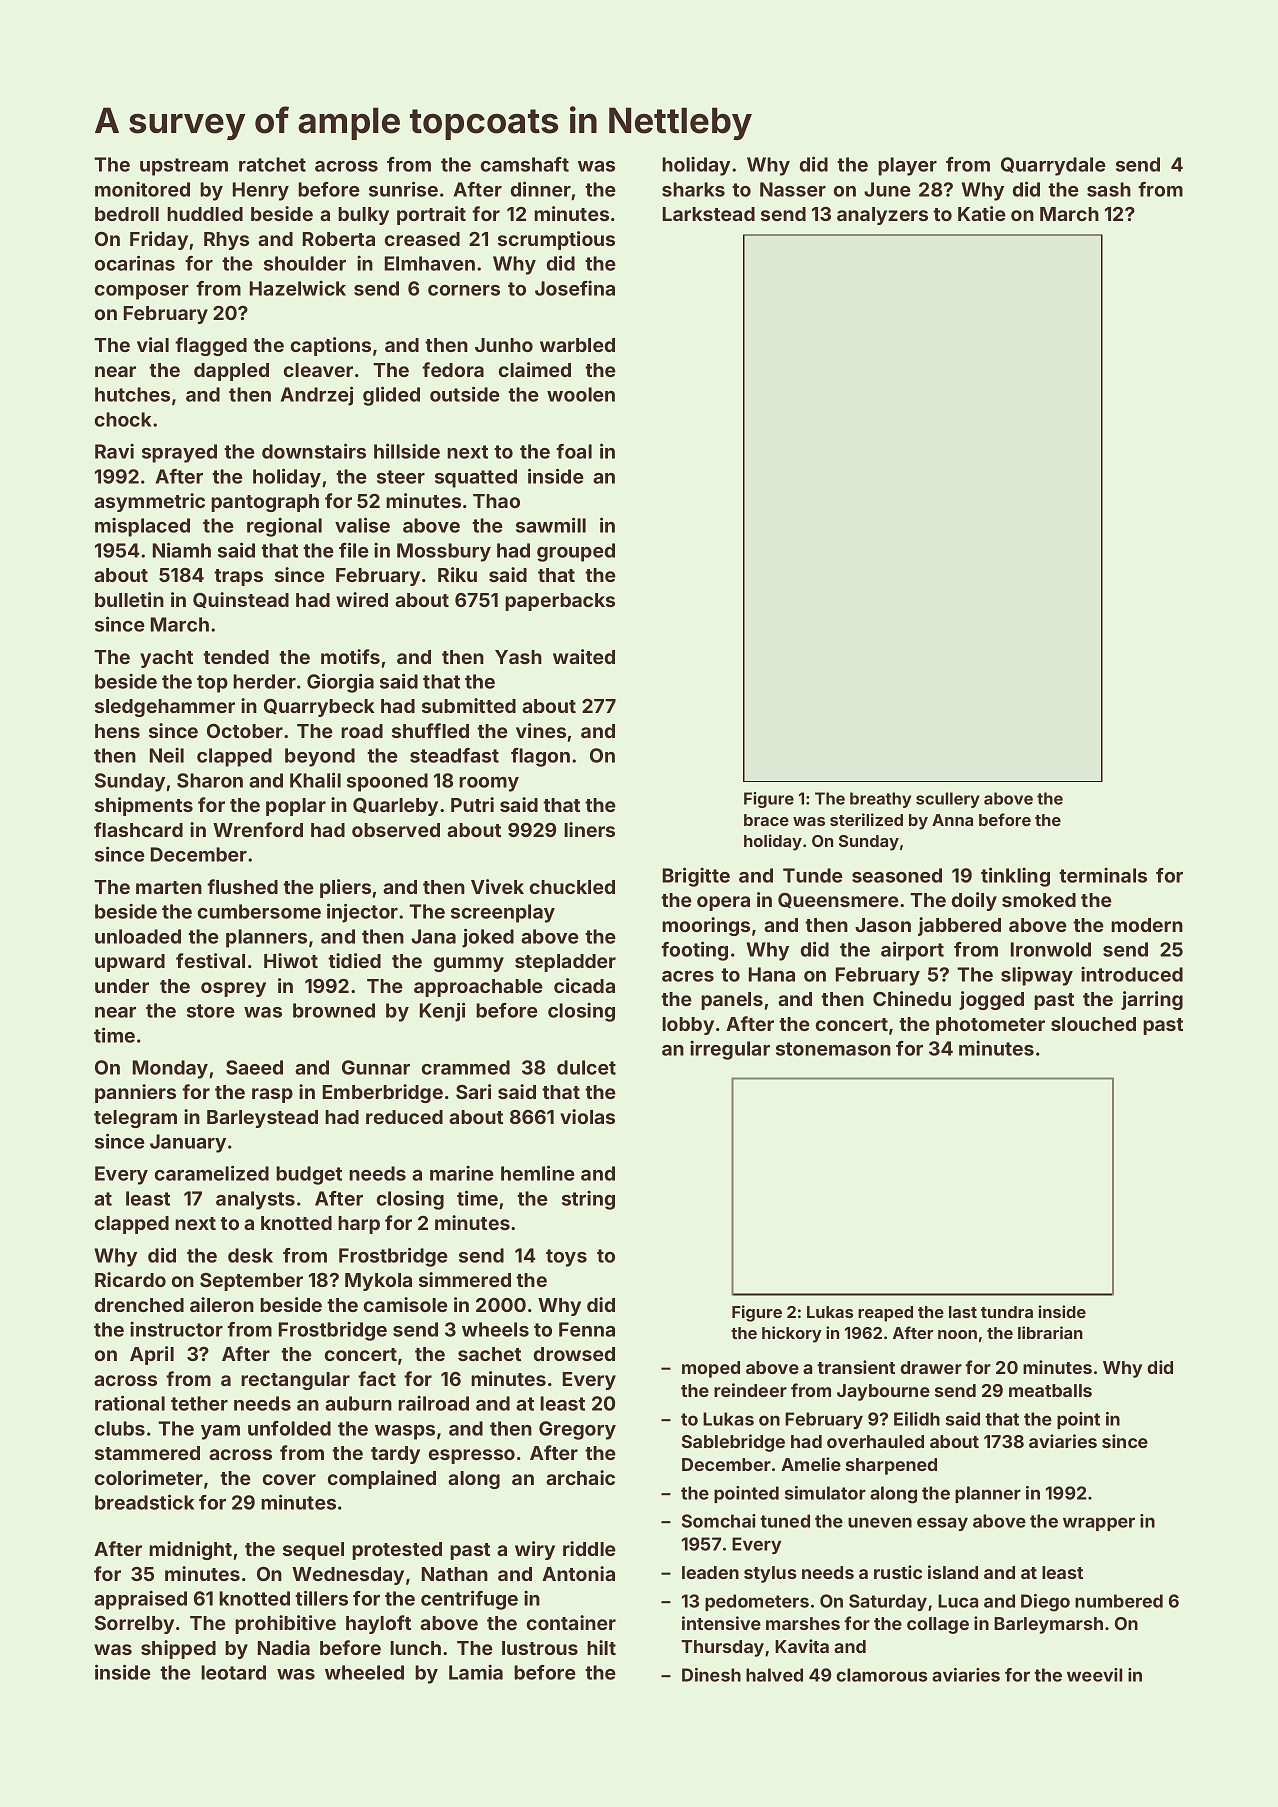 The image size is (1278, 1807). I want to click on leotard, so click(233, 1672).
